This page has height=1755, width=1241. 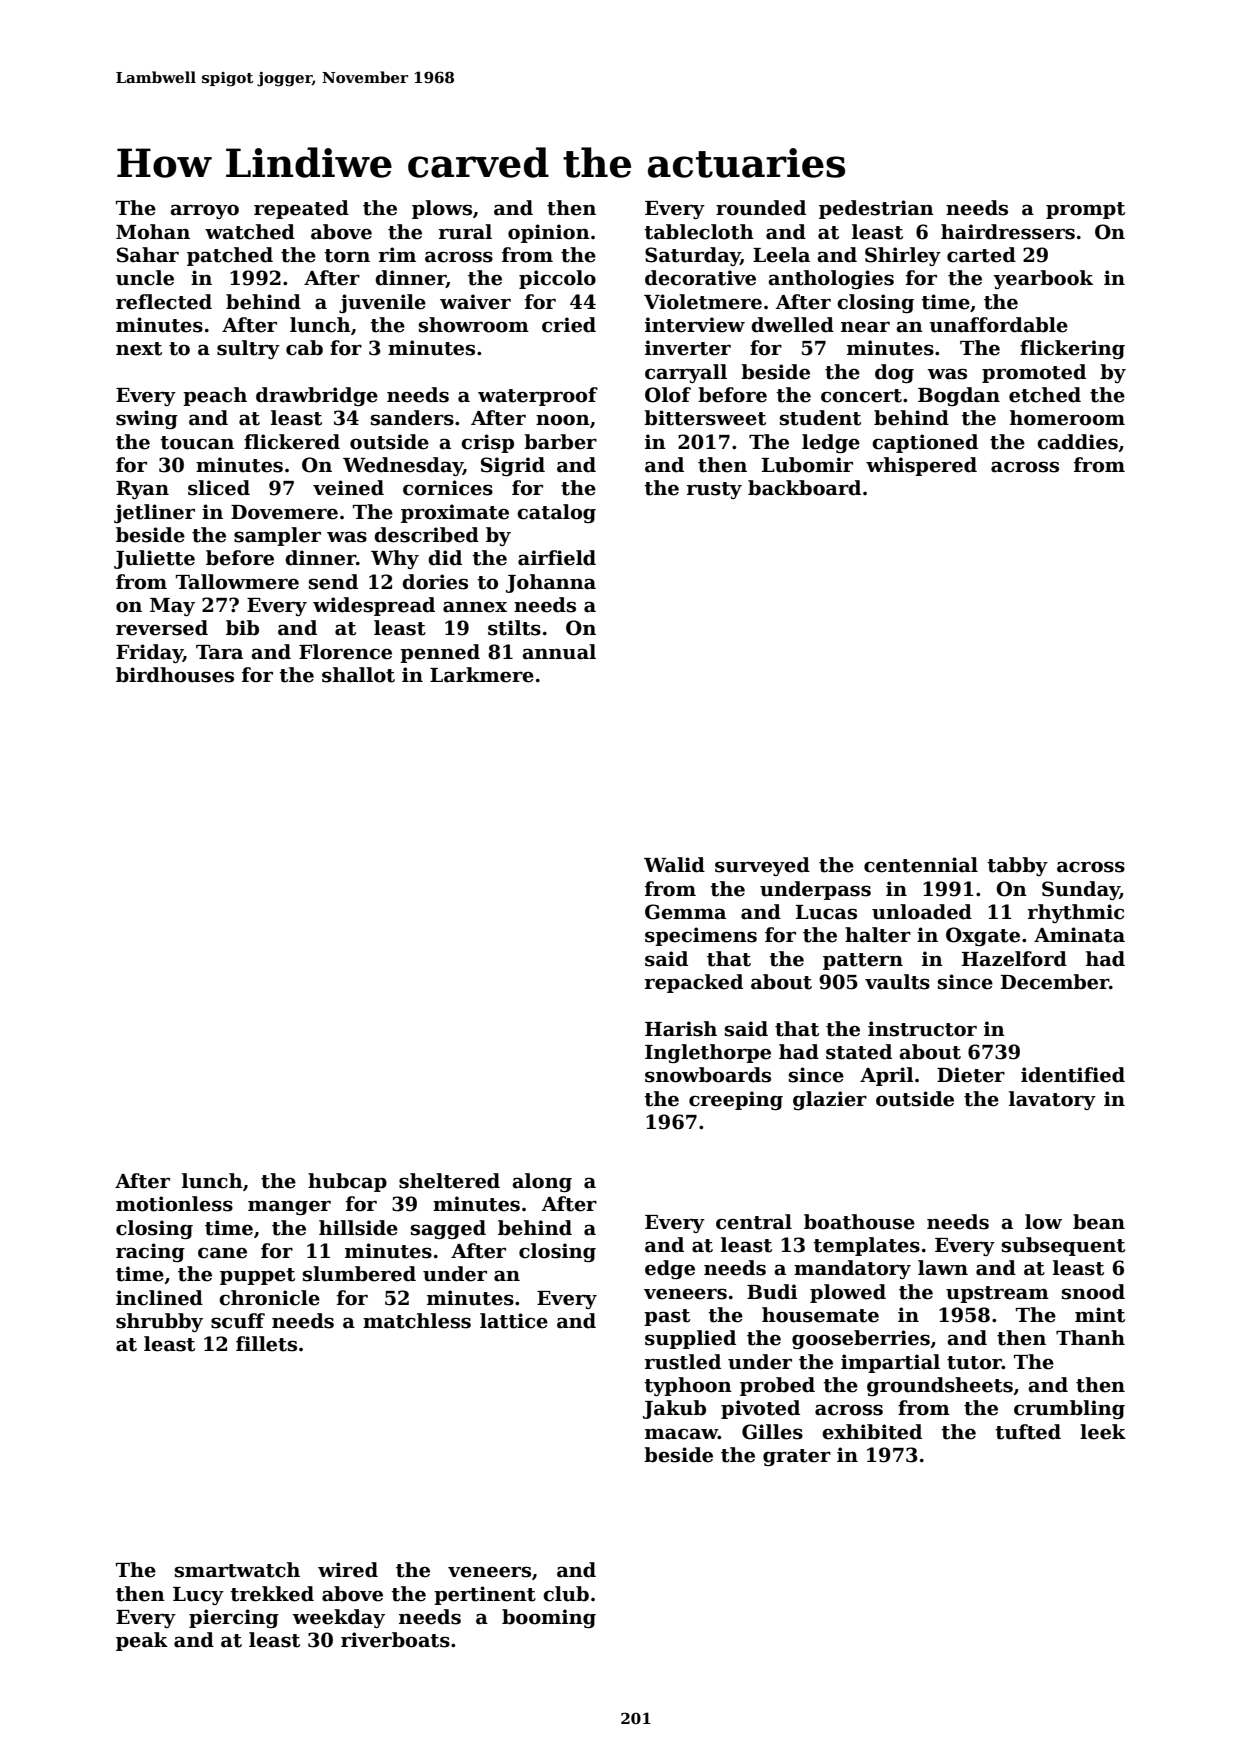 What do you see at coordinates (754, 1222) in the page?
I see `central` at bounding box center [754, 1222].
